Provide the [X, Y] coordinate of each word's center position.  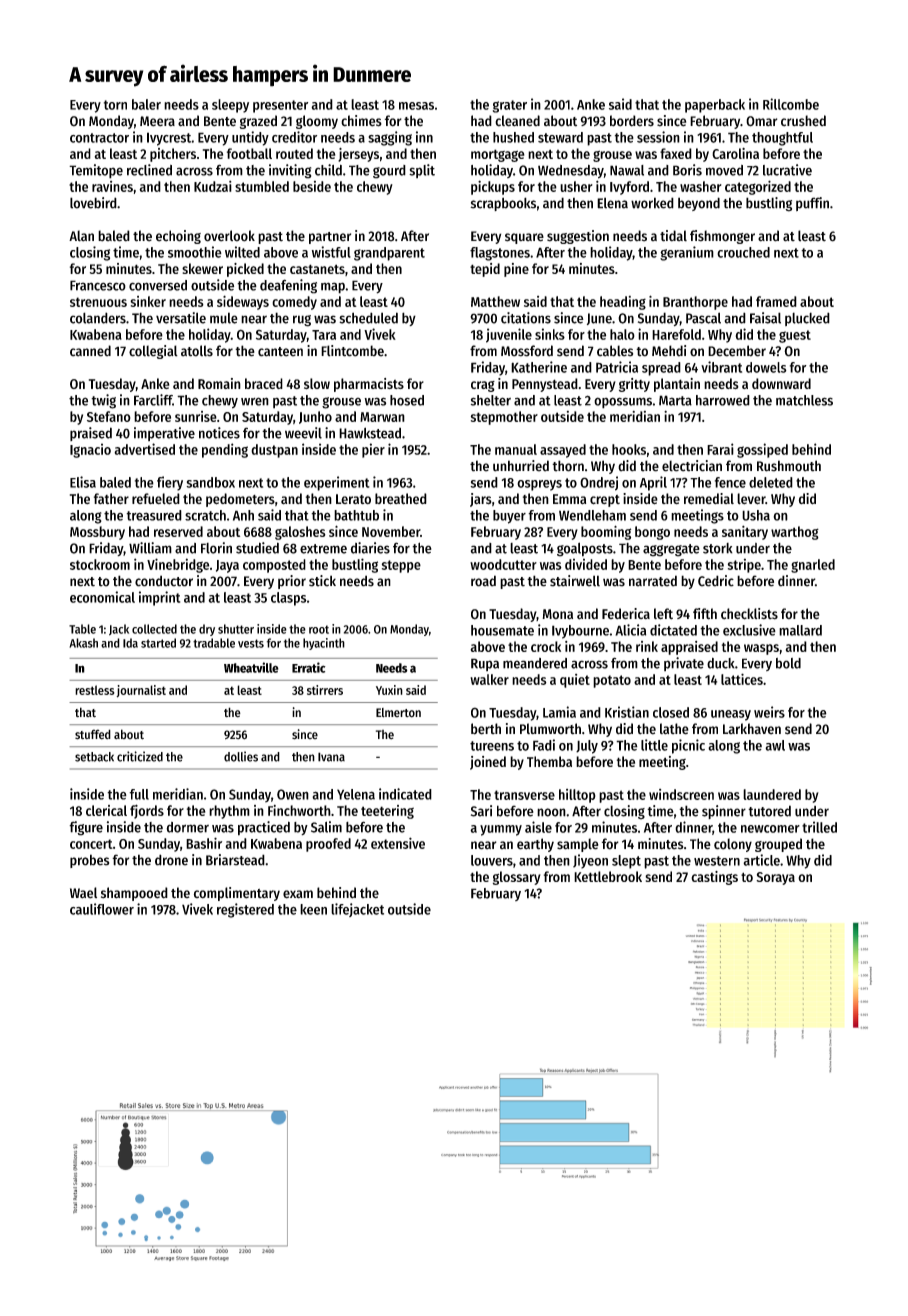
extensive [398, 843]
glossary [517, 878]
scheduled [368, 318]
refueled [156, 499]
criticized [140, 756]
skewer [202, 268]
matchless [804, 400]
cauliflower [102, 909]
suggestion [578, 237]
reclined [149, 170]
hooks [629, 449]
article [761, 860]
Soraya [775, 878]
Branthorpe [695, 303]
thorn [568, 466]
